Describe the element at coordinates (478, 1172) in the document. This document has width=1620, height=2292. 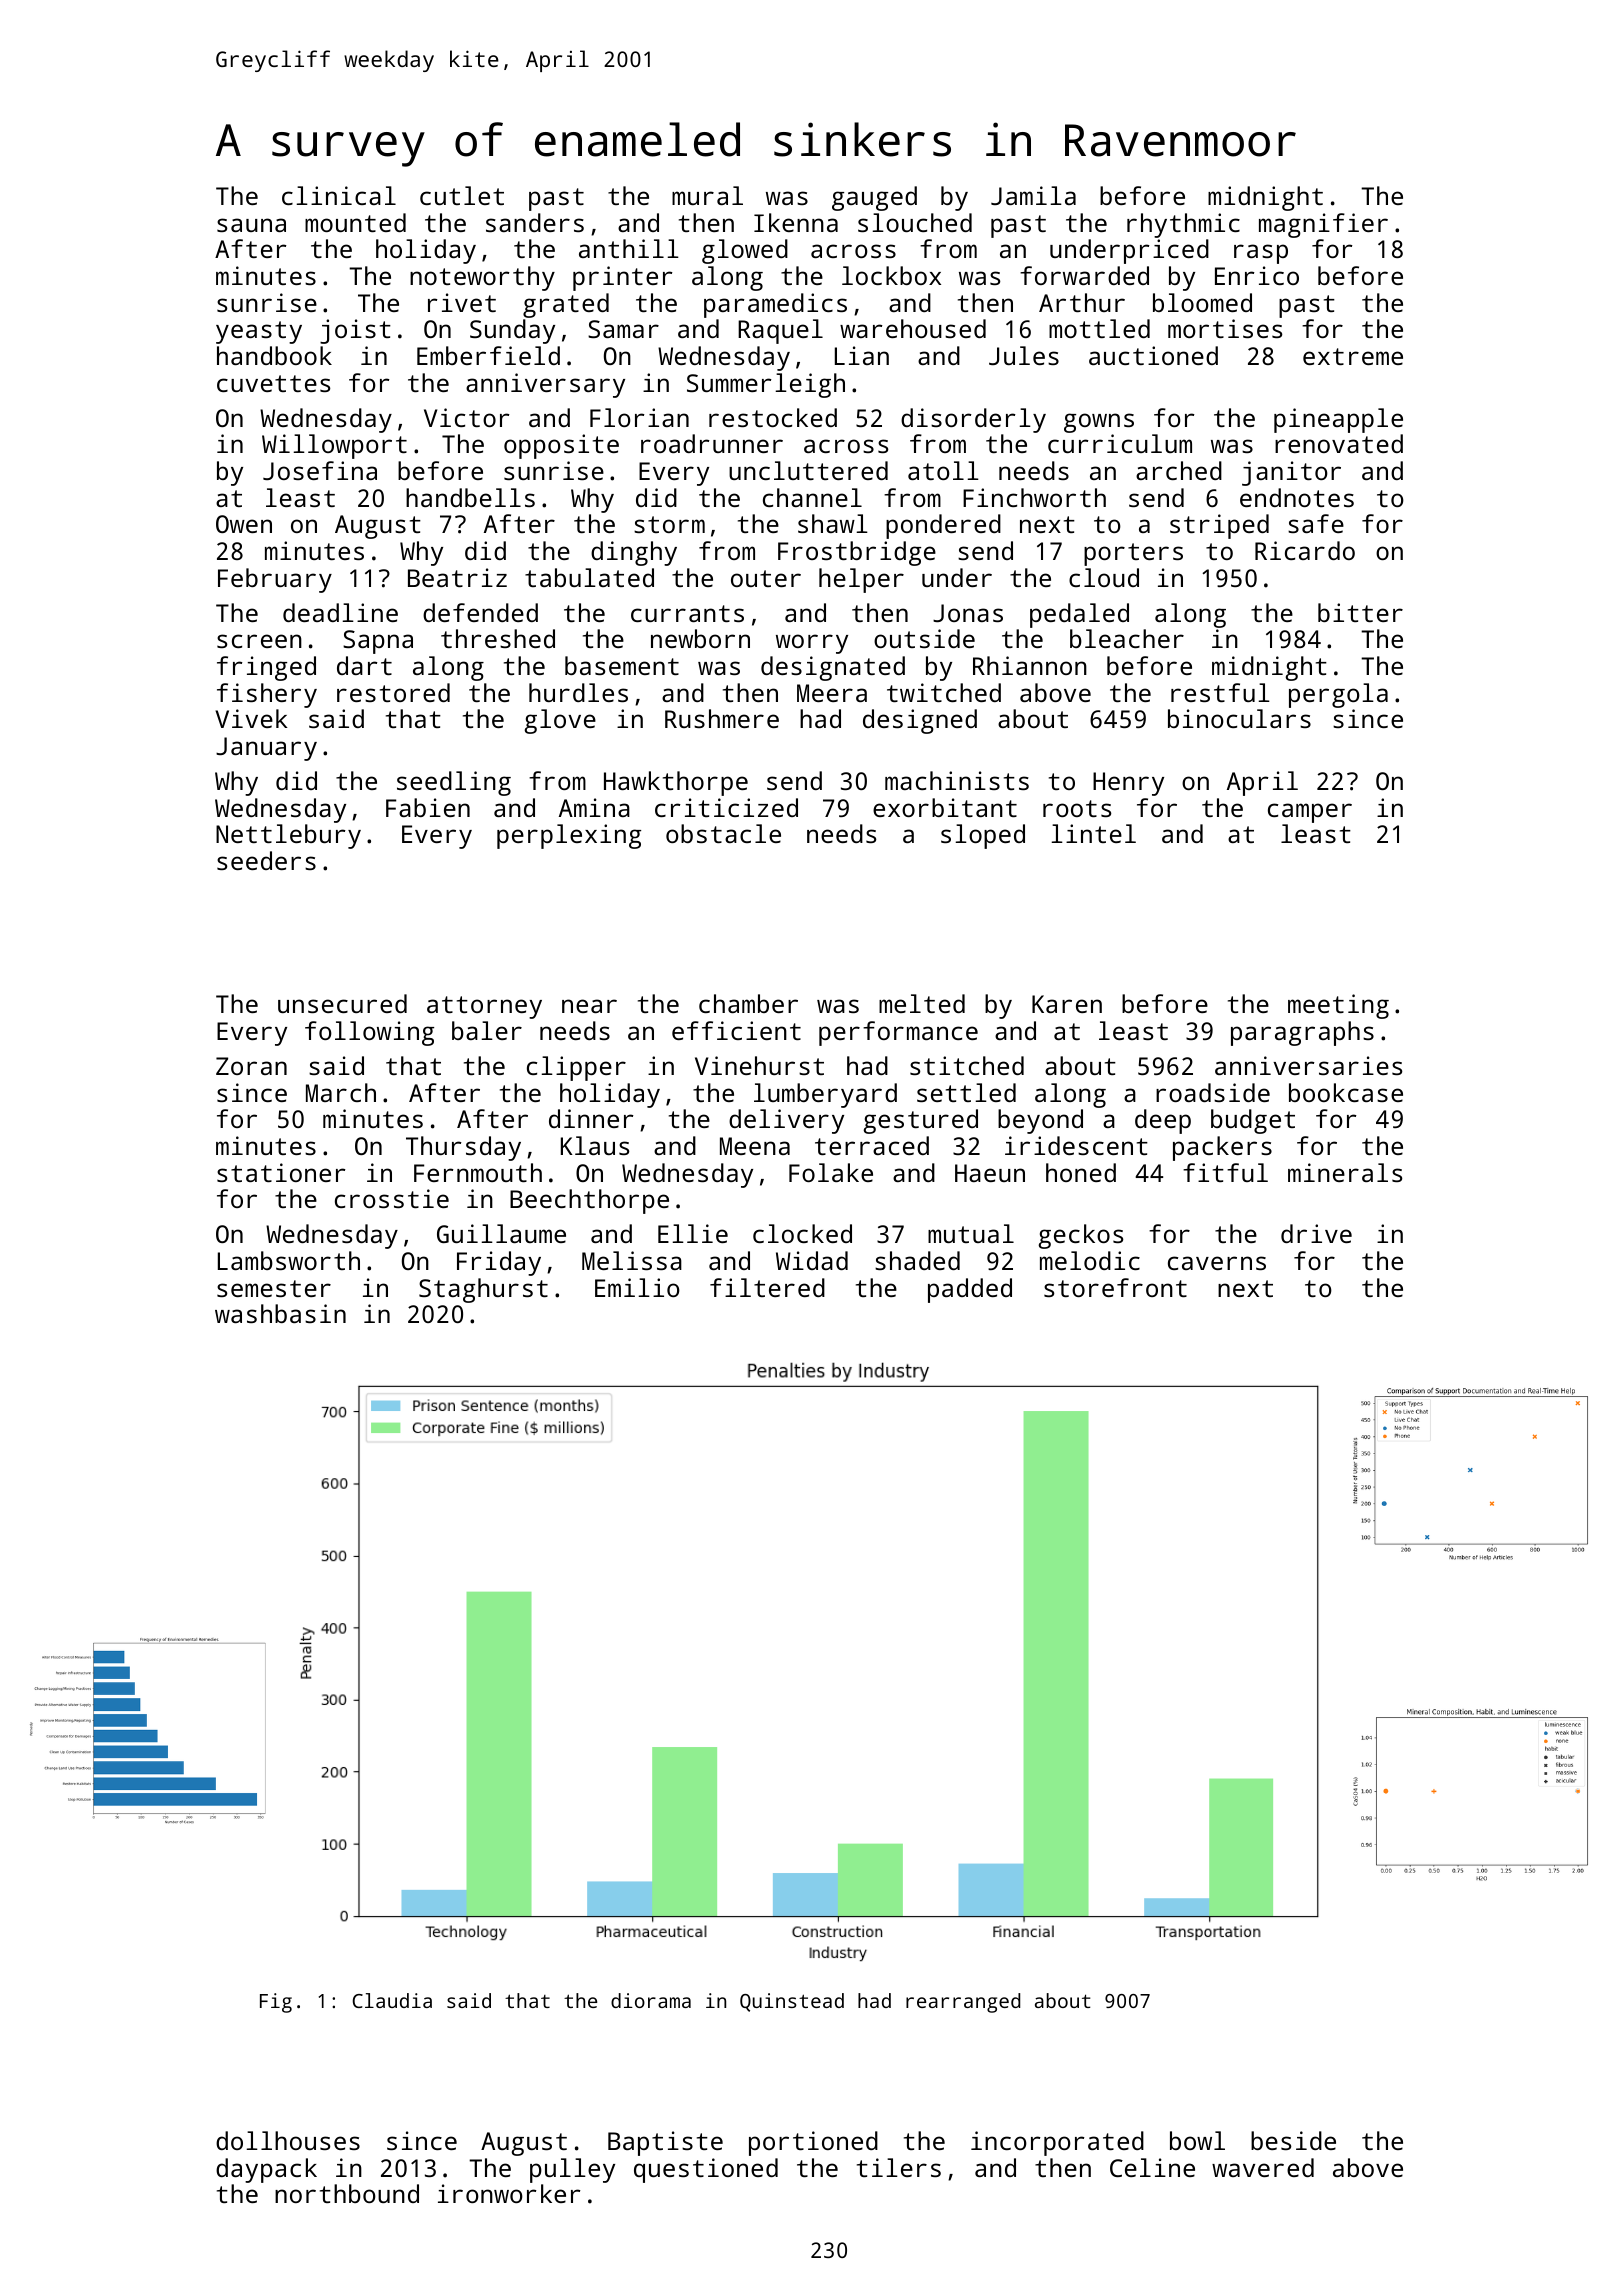
I see `Fernmouth` at that location.
